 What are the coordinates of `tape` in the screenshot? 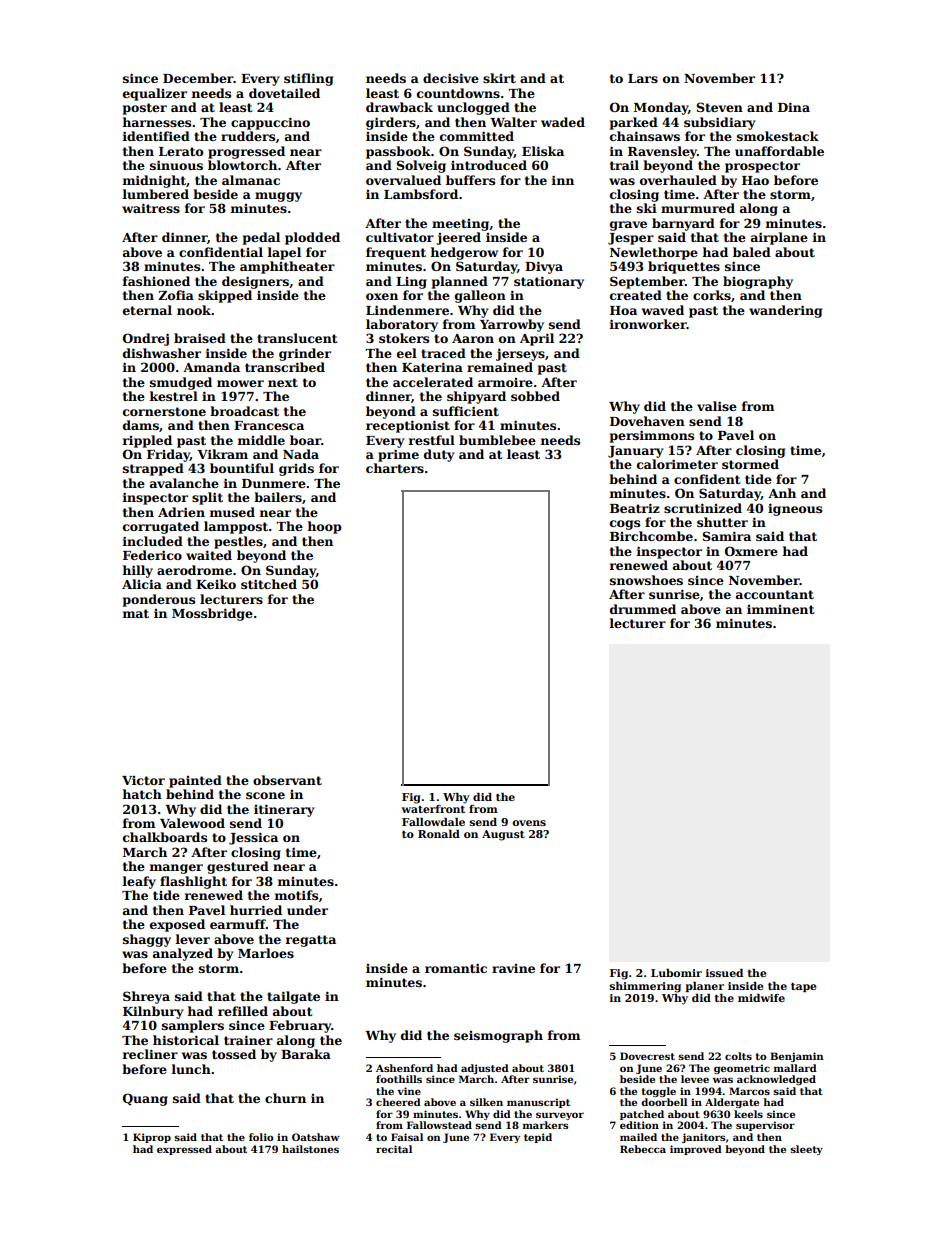 It's located at (804, 987).
